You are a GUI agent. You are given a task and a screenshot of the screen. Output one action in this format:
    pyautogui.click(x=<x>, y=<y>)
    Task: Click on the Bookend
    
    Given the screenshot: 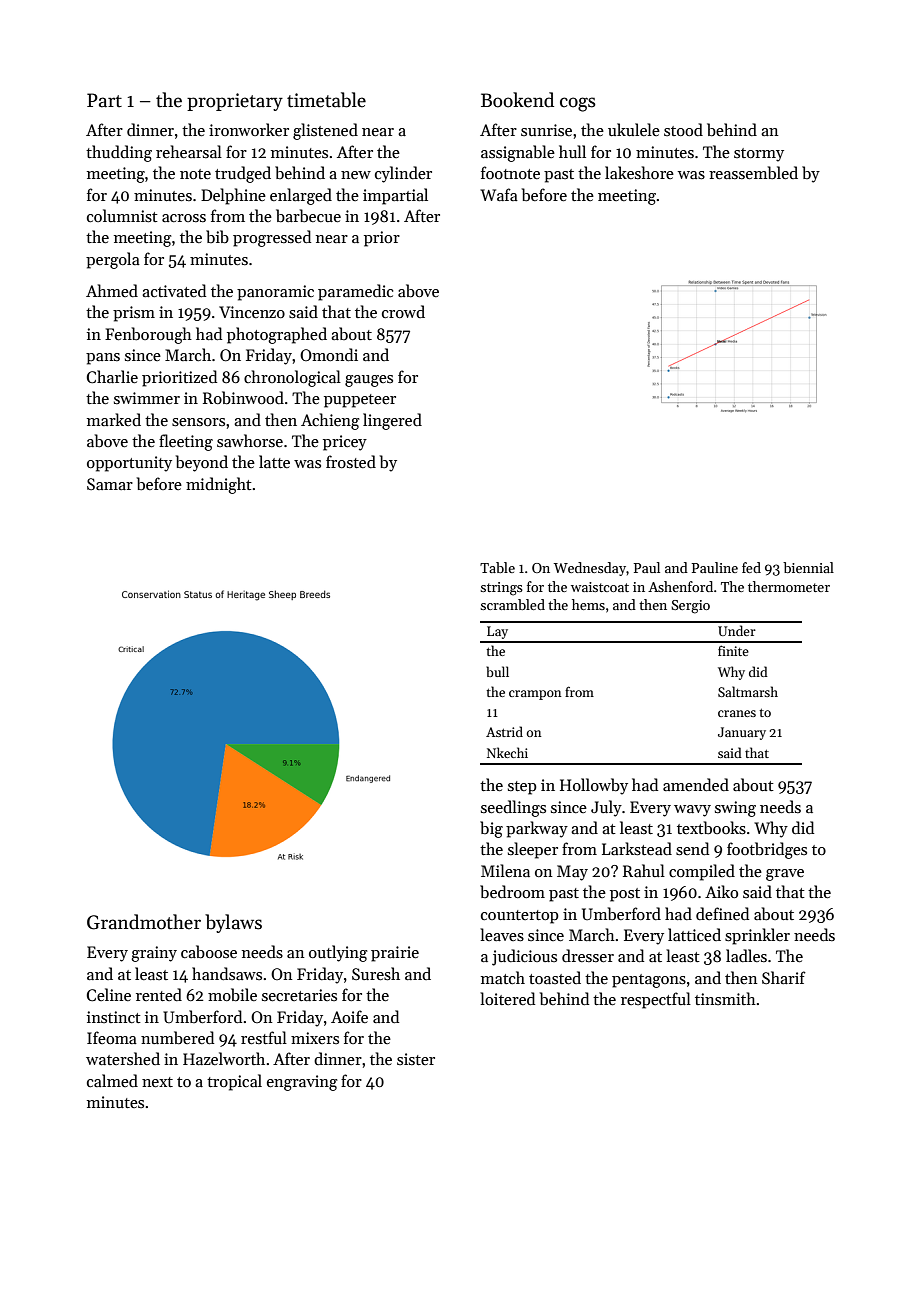 What is the action you would take?
    pyautogui.click(x=517, y=100)
